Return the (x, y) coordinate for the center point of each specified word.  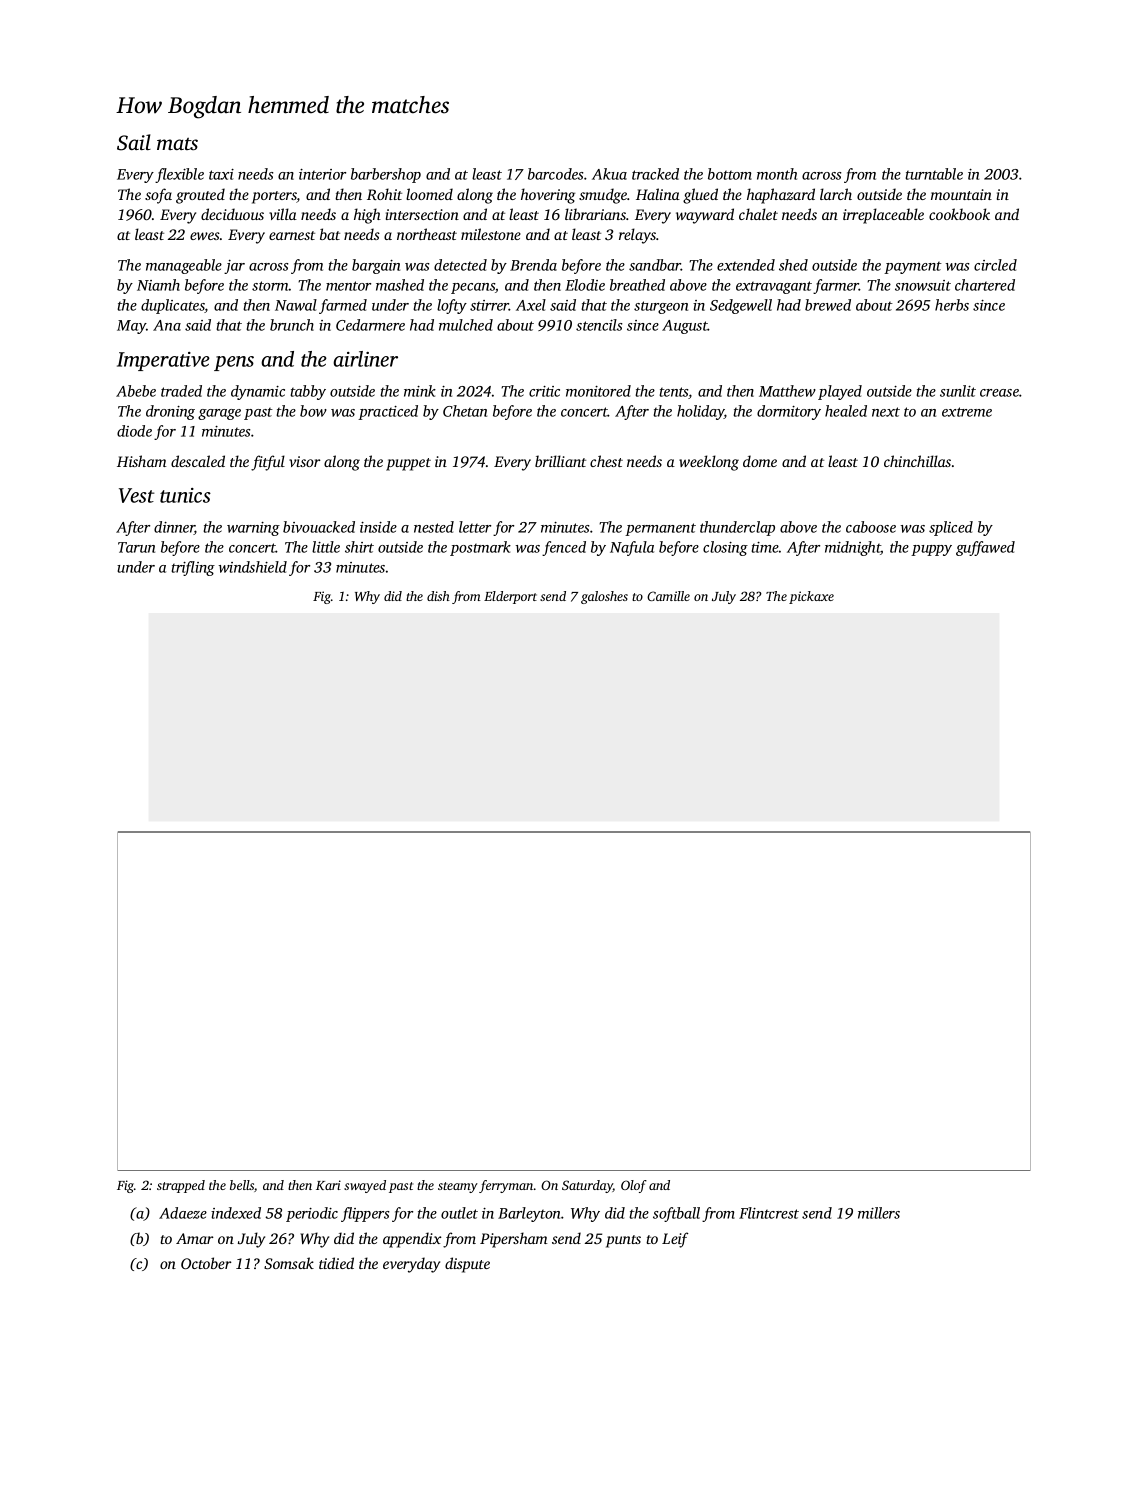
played (840, 392)
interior (322, 174)
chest (606, 461)
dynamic (258, 392)
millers (879, 1213)
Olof (634, 1186)
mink (420, 391)
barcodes (555, 174)
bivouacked (319, 527)
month (777, 174)
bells (242, 1185)
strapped (181, 1186)
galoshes (604, 597)
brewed (828, 305)
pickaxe (811, 597)
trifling (193, 568)
